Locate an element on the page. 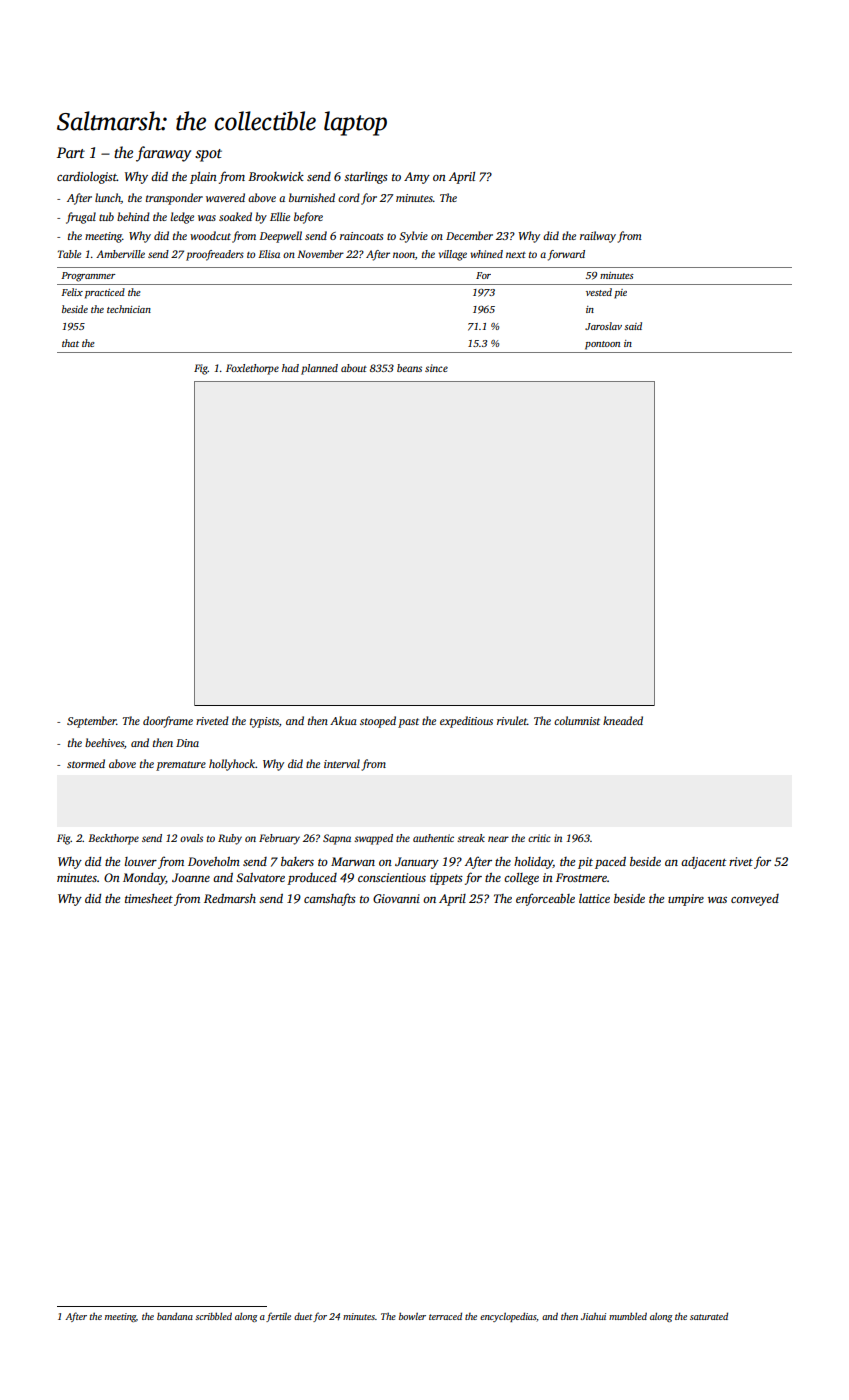 This image has width=849, height=1400. kneaded is located at coordinates (623, 720).
